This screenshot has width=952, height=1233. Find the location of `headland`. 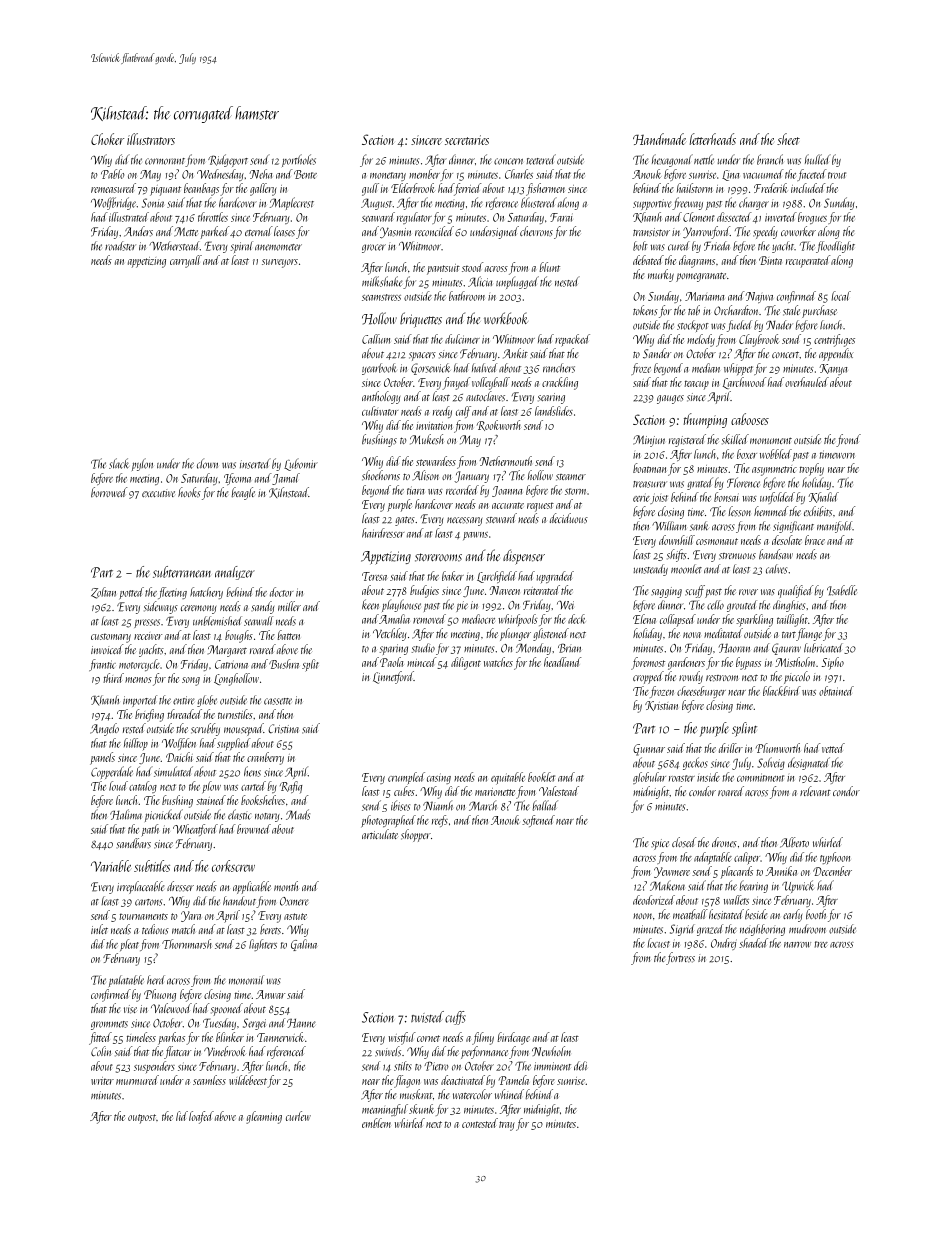

headland is located at coordinates (562, 662).
